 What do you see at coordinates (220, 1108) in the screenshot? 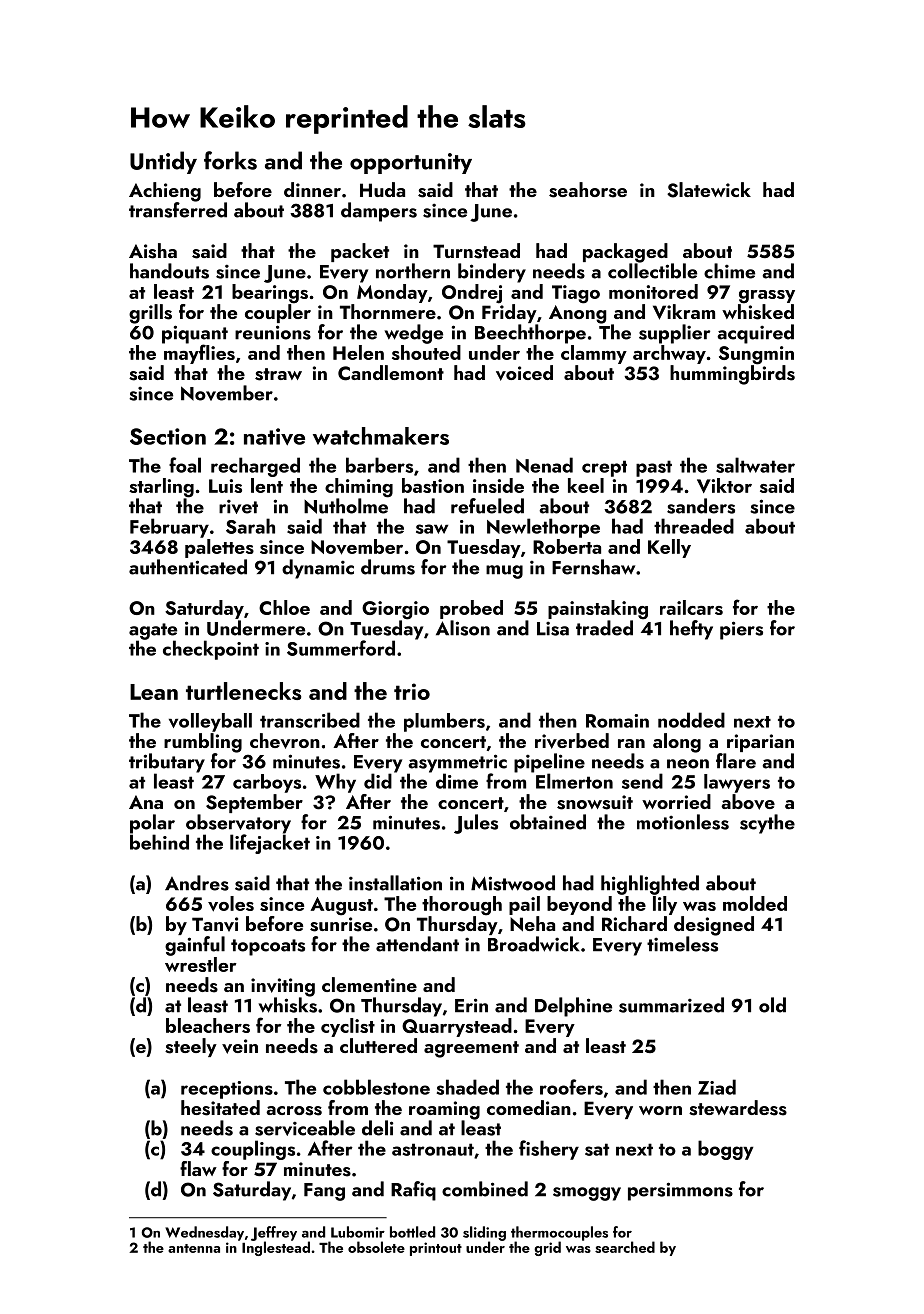
I see `hesitated` at bounding box center [220, 1108].
